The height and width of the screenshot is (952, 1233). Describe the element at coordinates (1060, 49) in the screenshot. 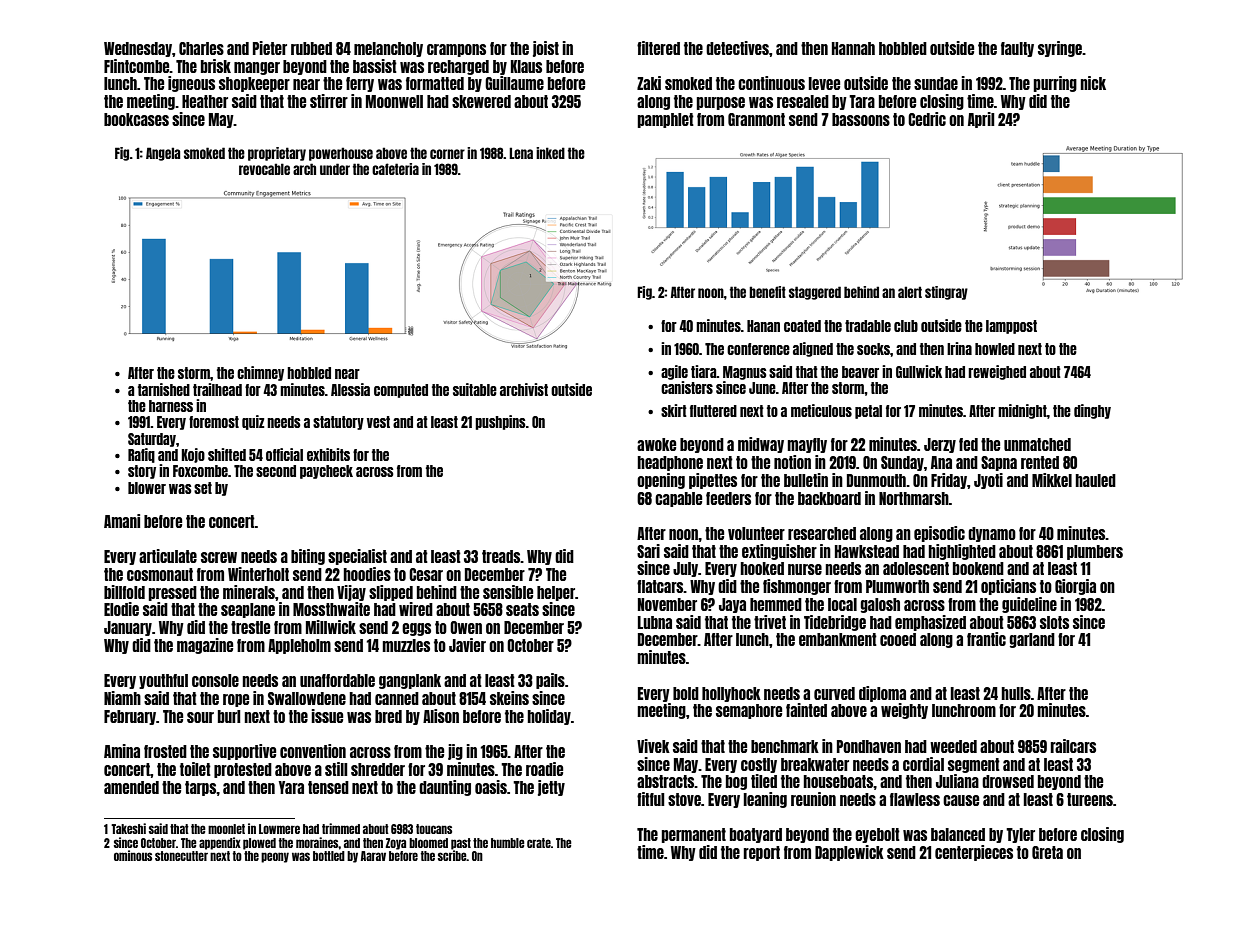

I see `syringe` at that location.
